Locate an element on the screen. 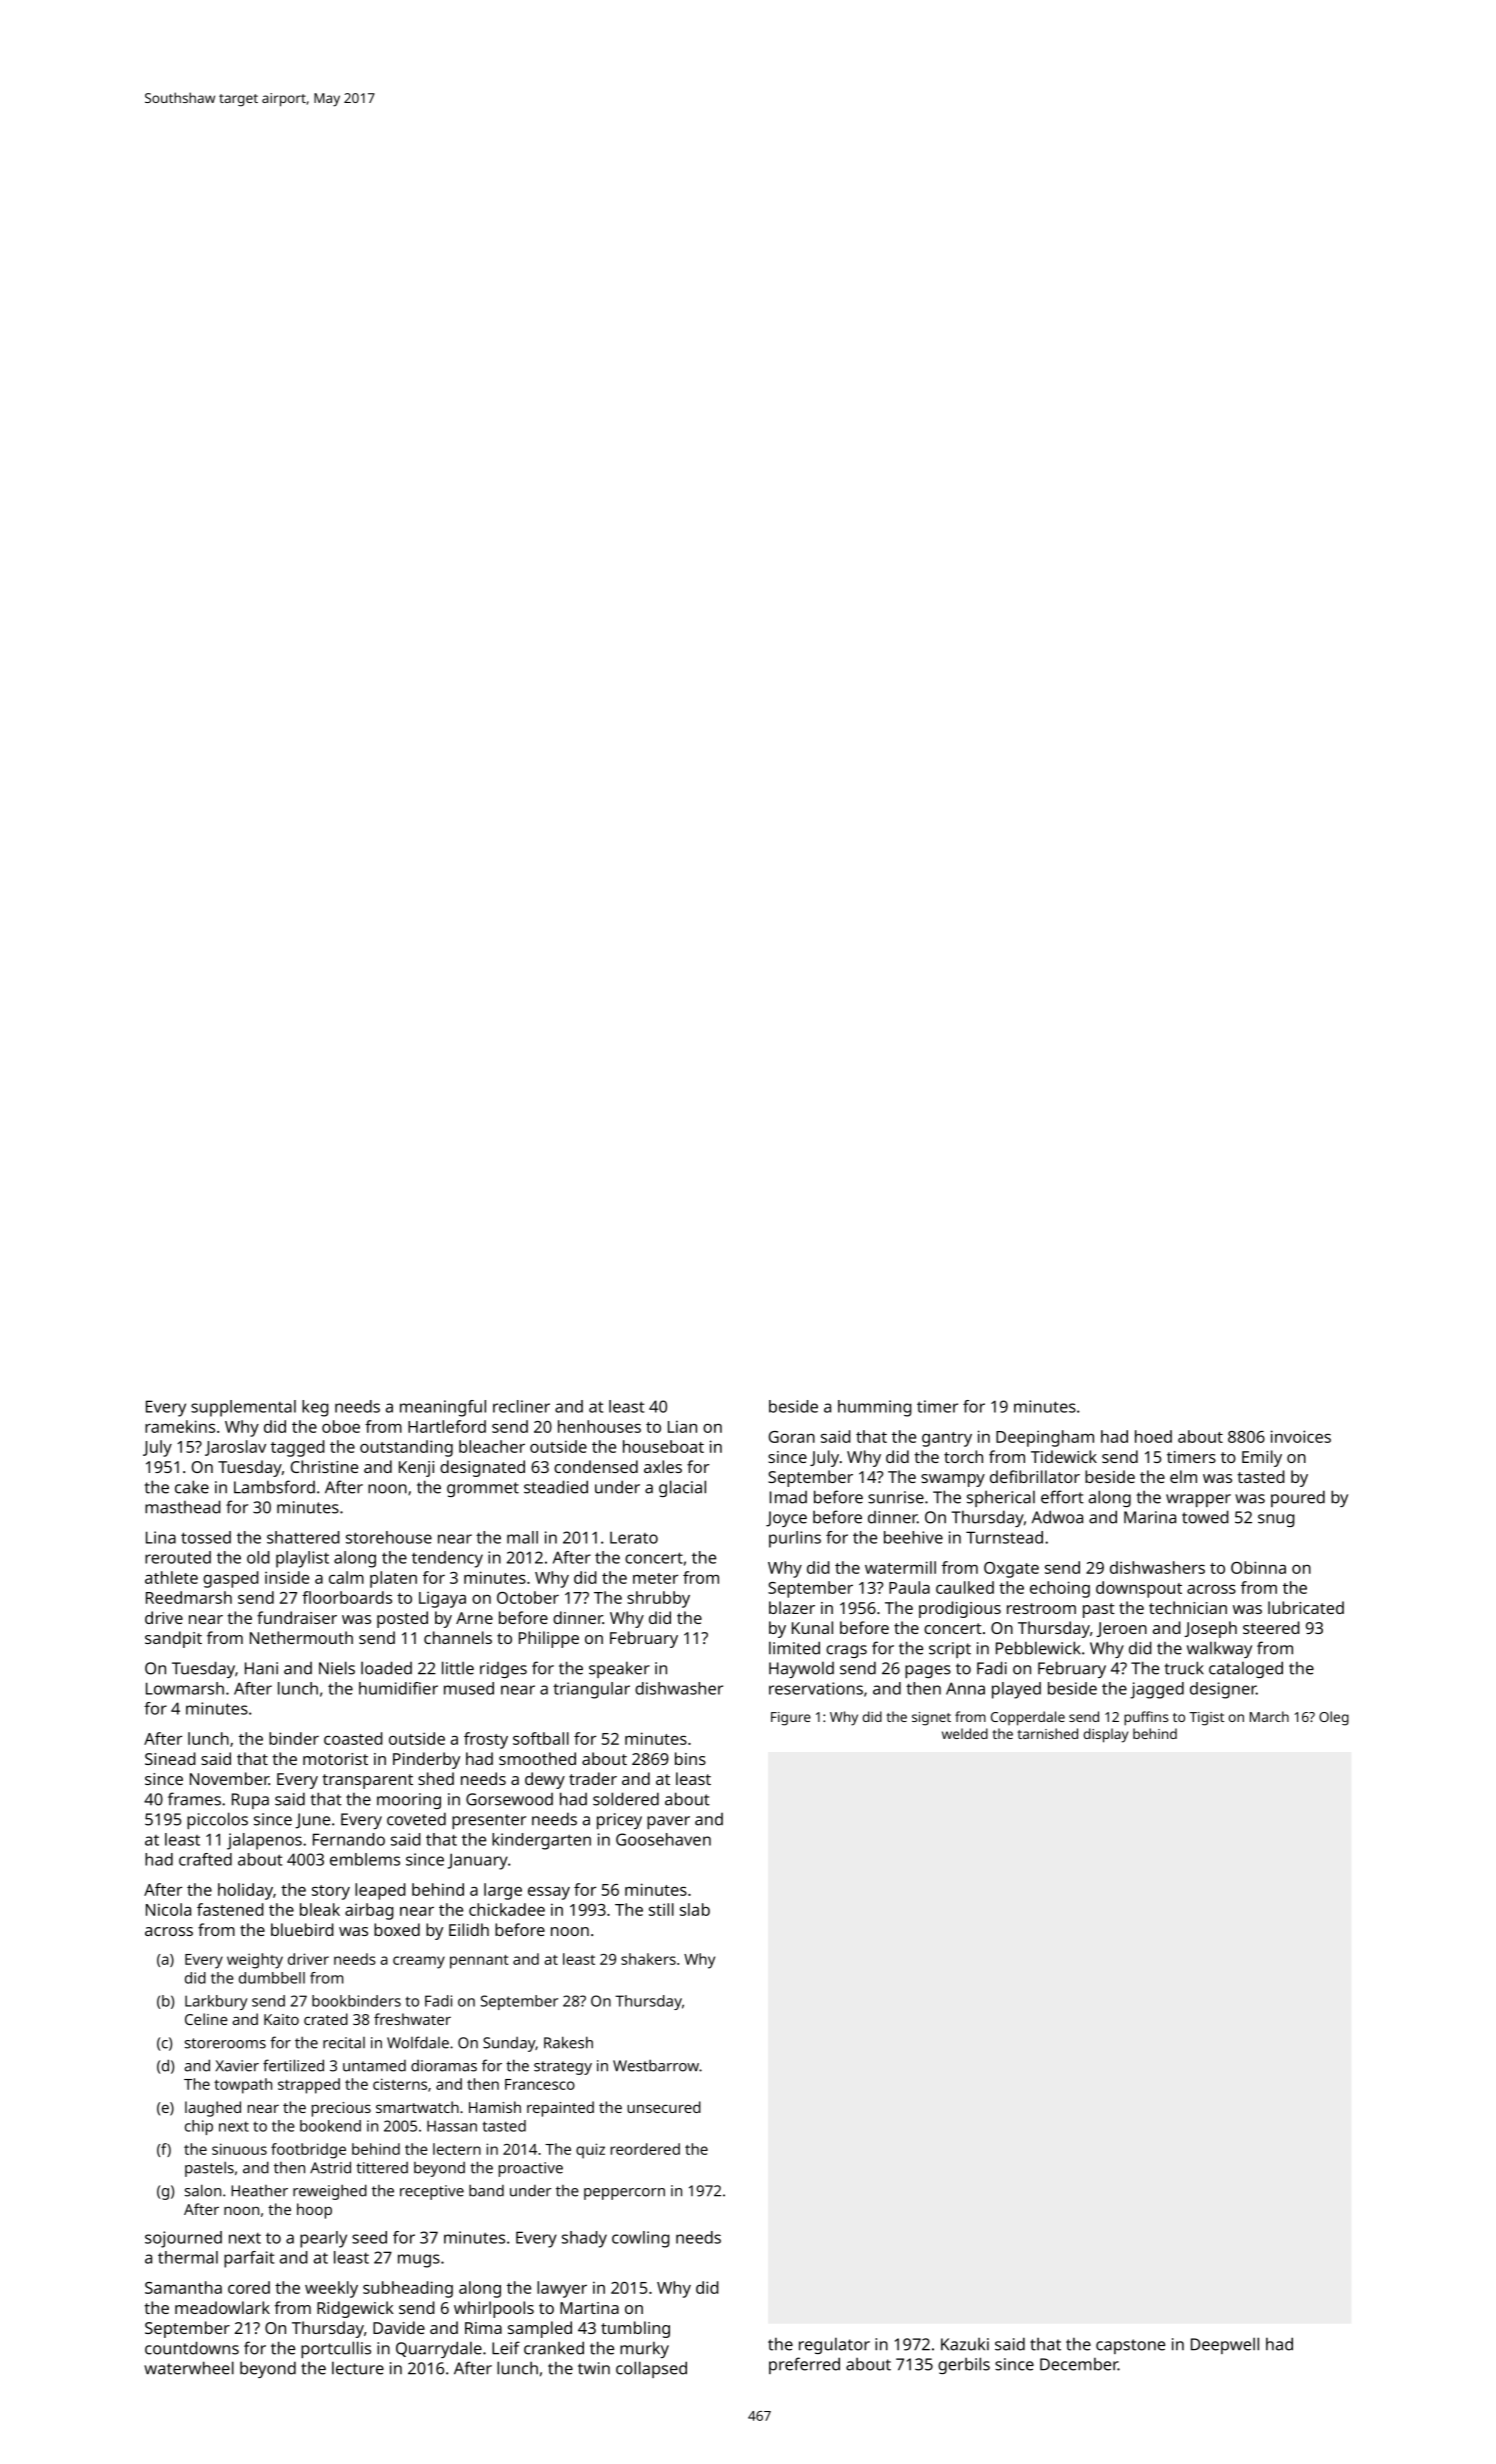 This screenshot has height=2464, width=1496. Deepwell is located at coordinates (1225, 2345).
